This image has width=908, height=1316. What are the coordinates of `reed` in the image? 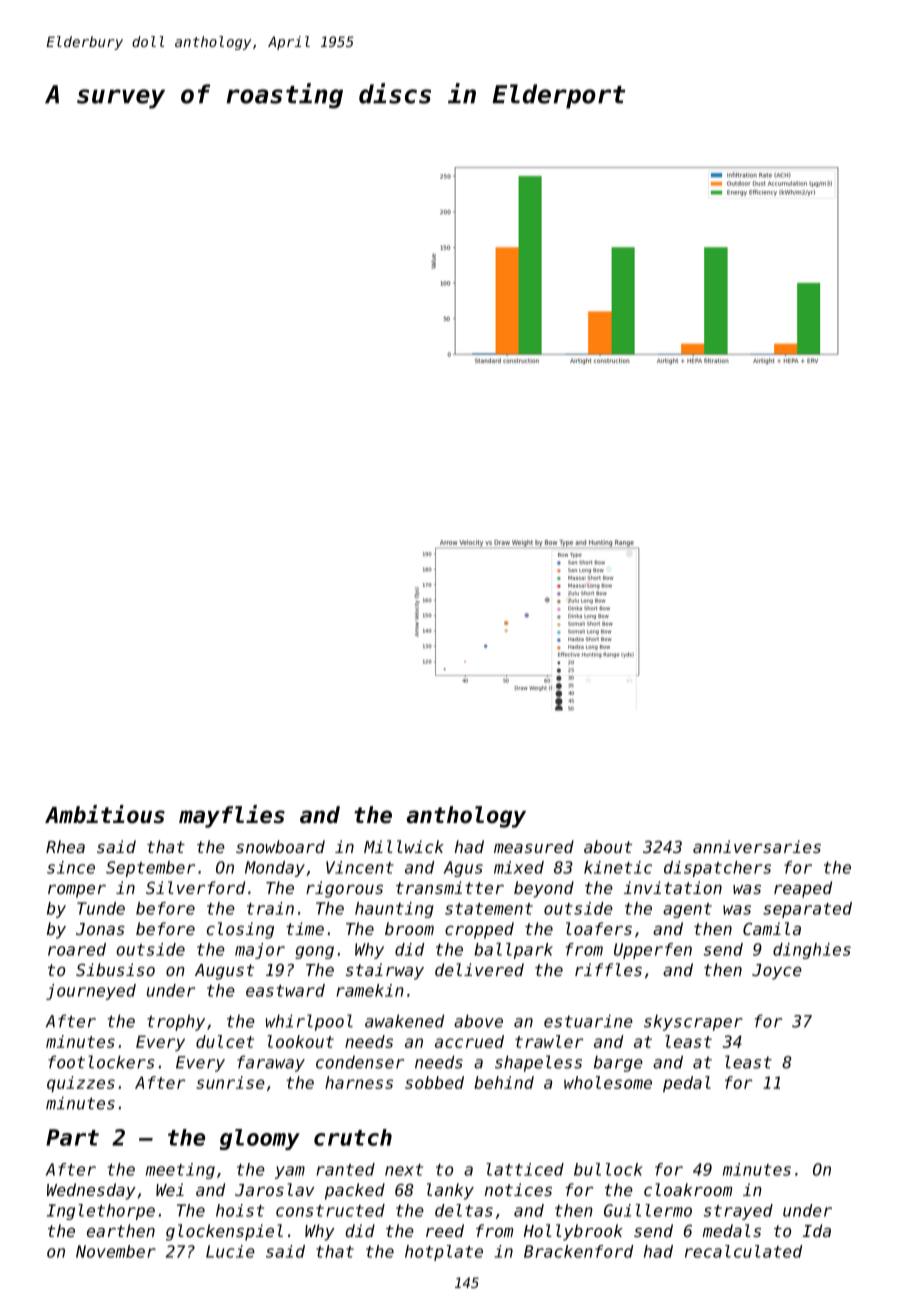 It's located at (445, 1230).
